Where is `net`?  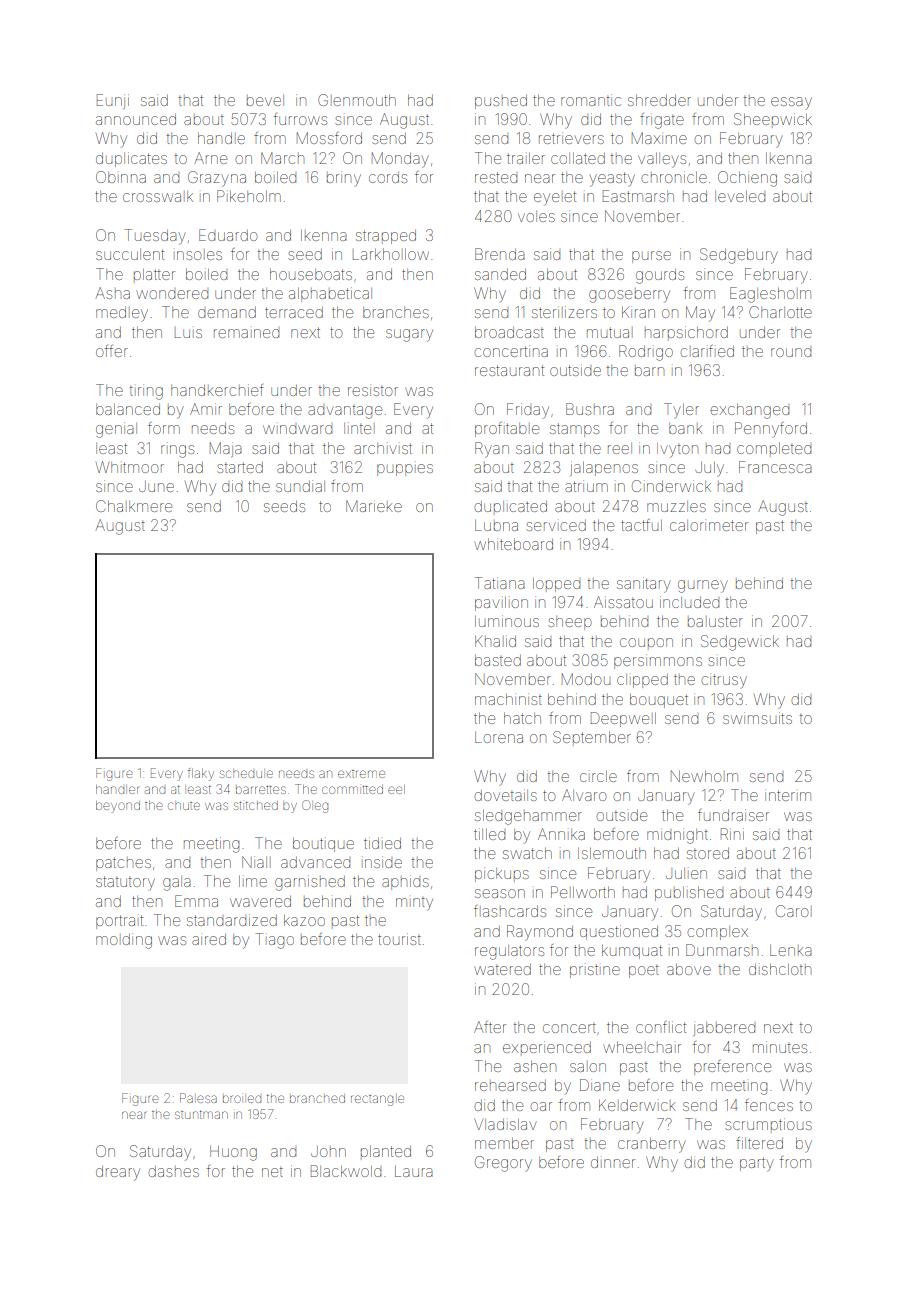
net is located at coordinates (272, 1172).
